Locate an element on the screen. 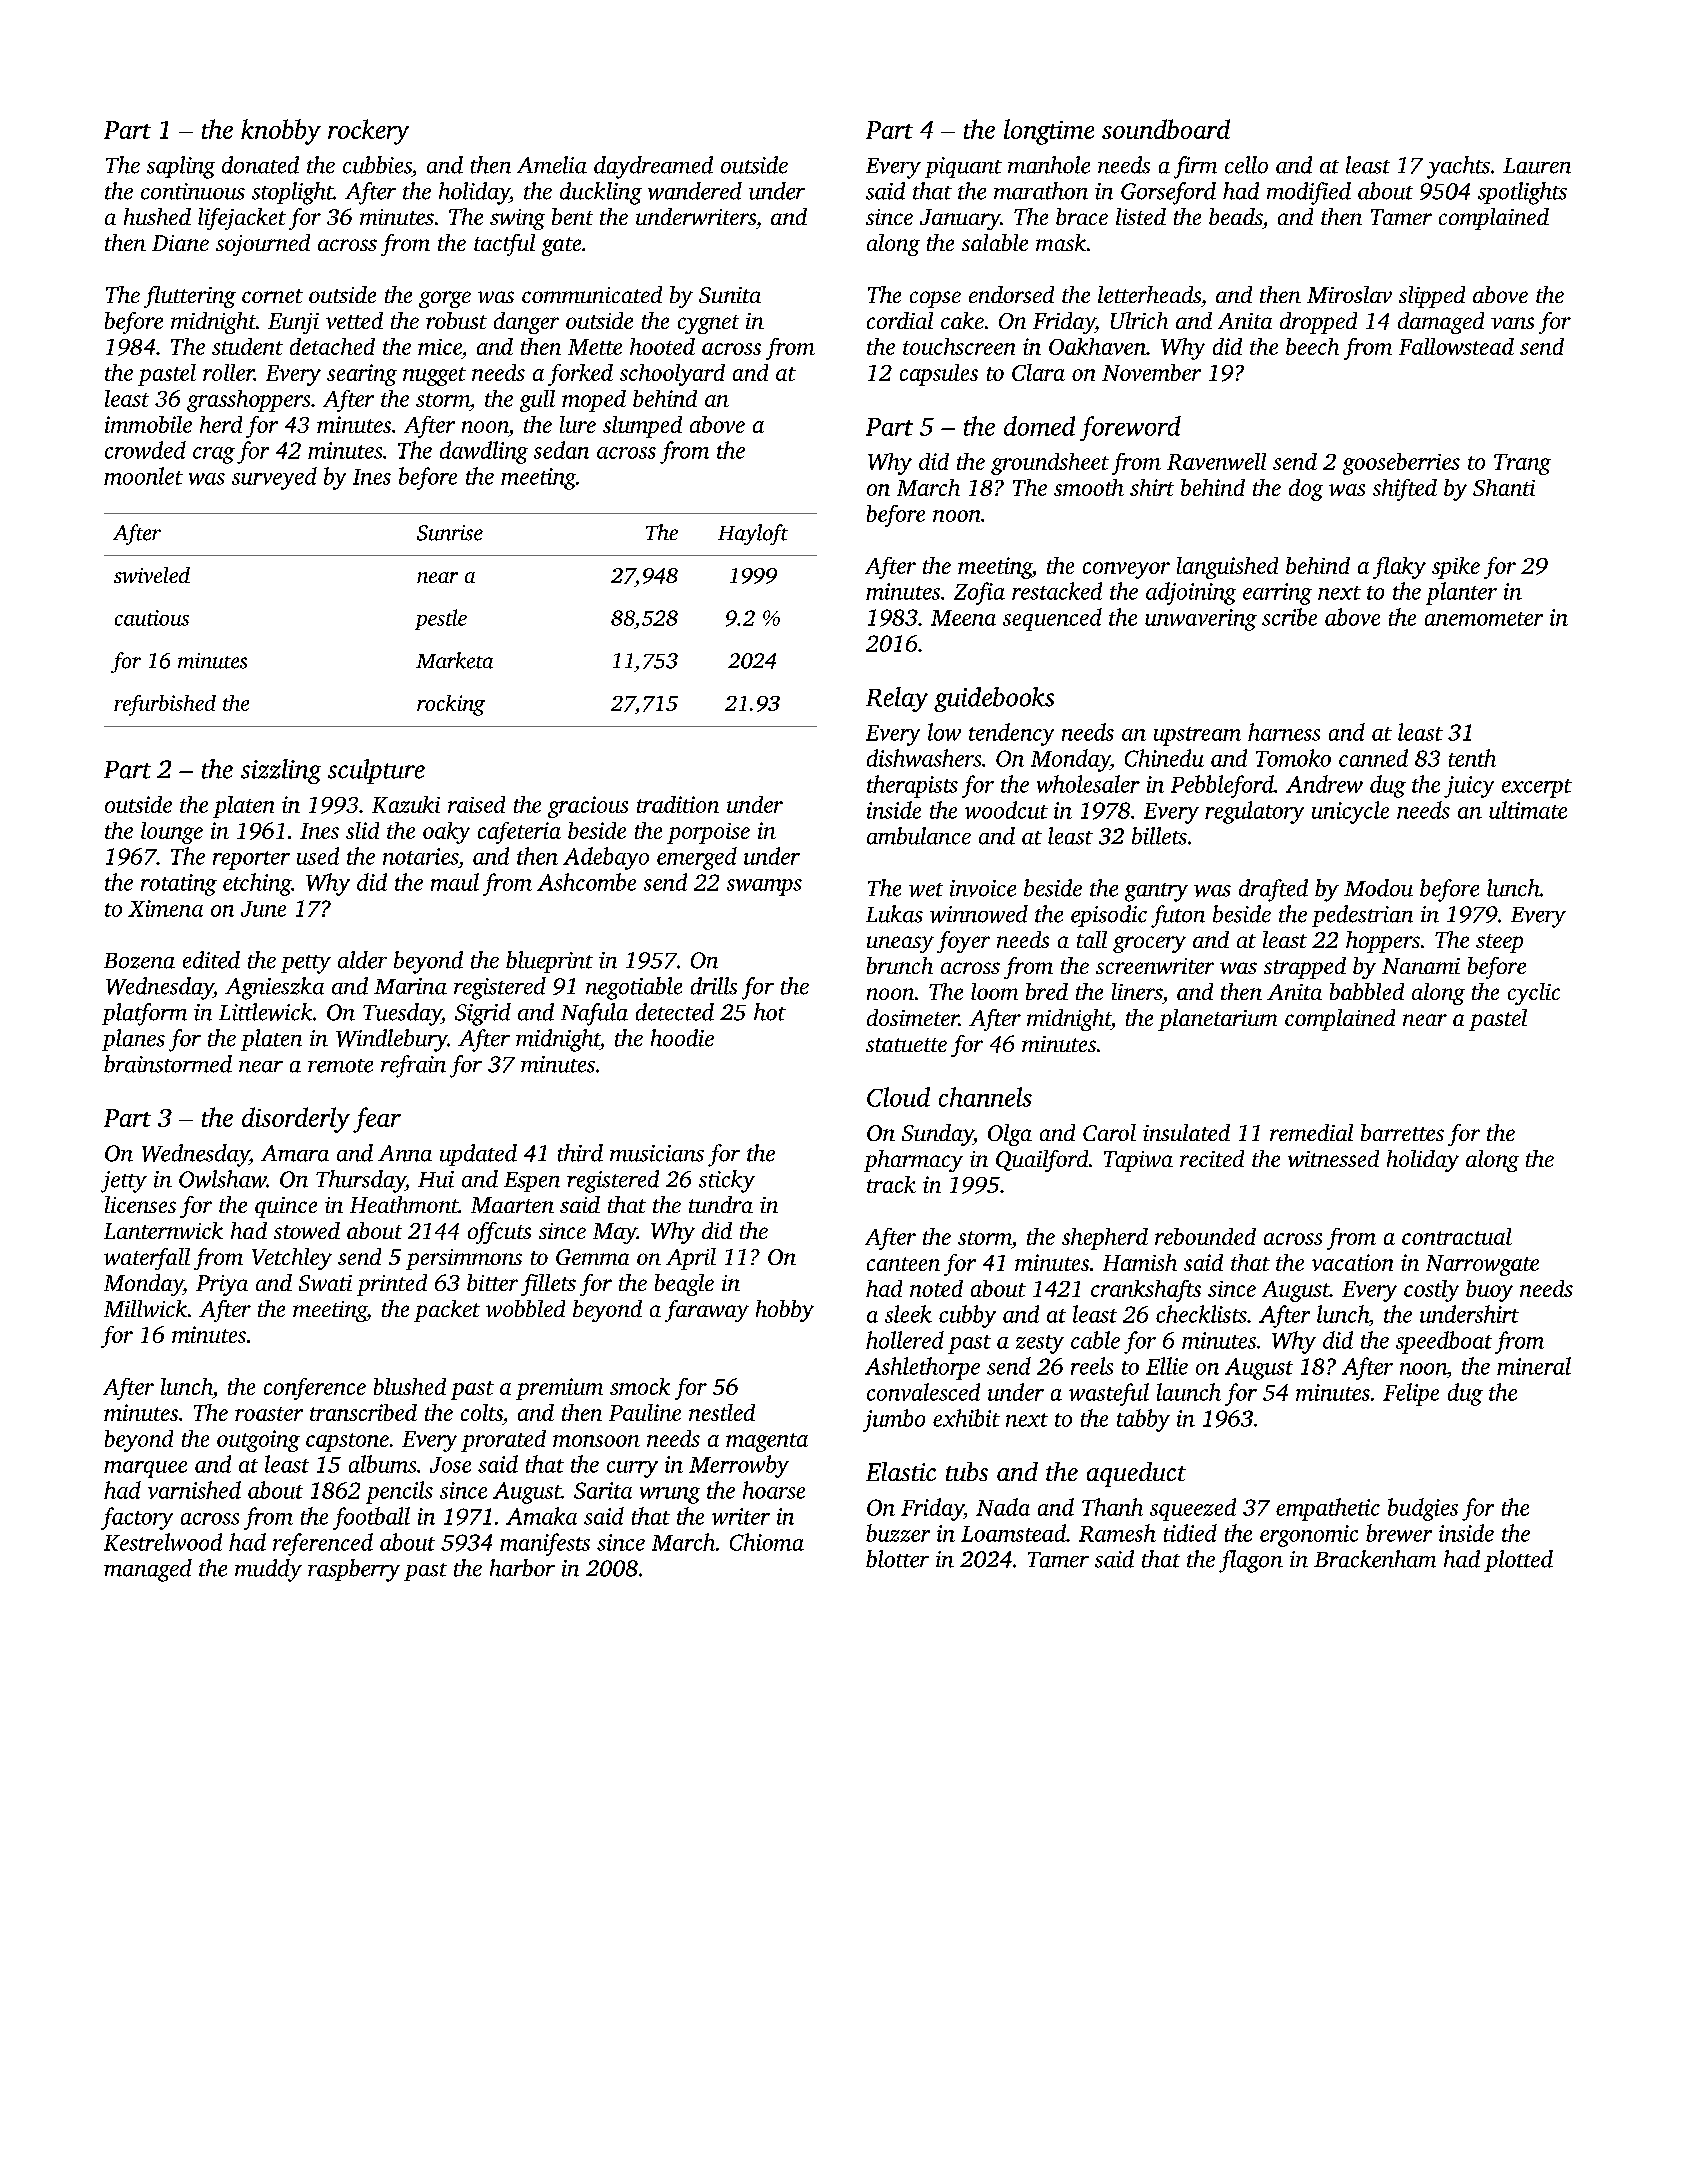 This screenshot has width=1683, height=2178. sizzling is located at coordinates (281, 771).
